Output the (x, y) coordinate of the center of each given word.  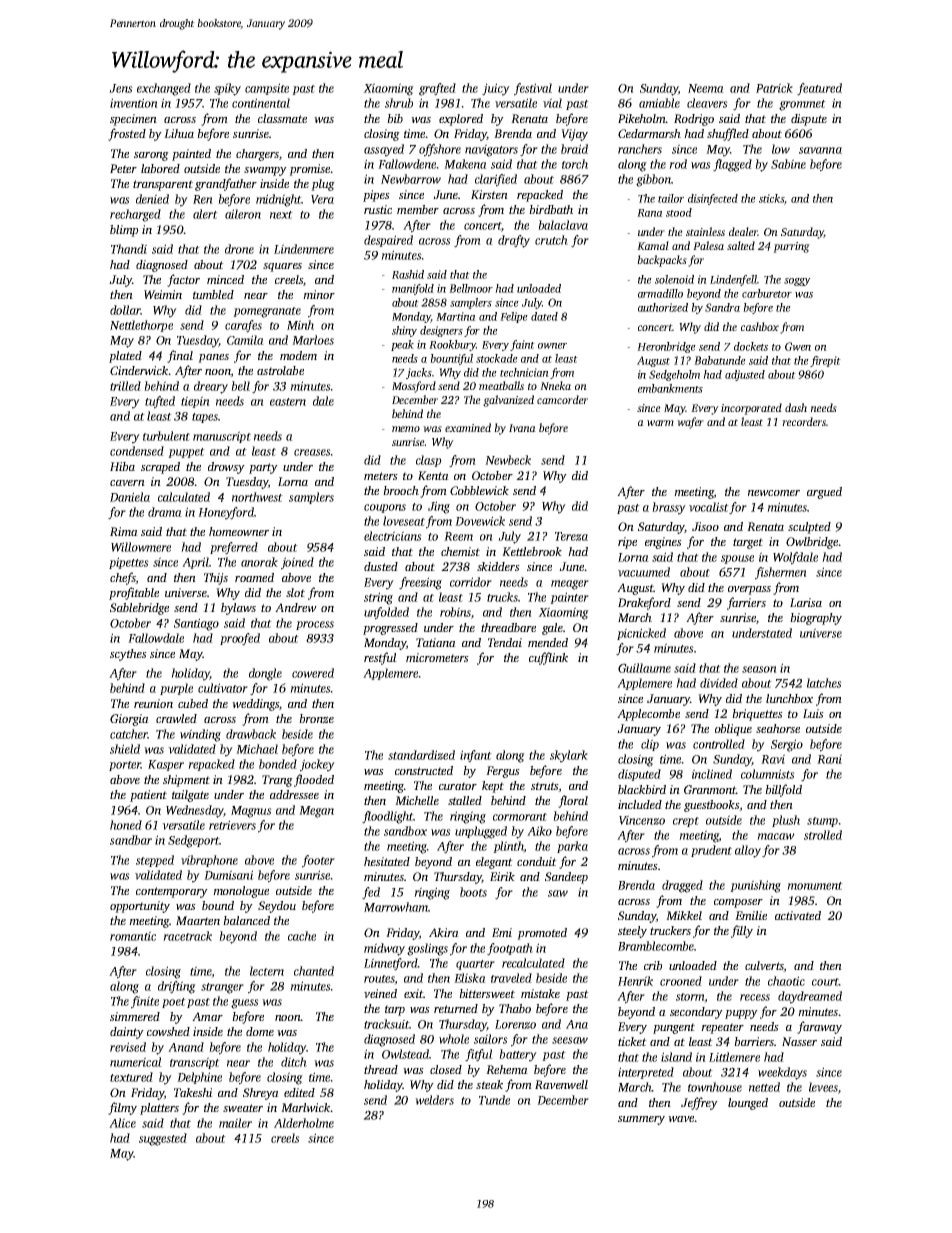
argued (824, 493)
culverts (764, 966)
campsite (267, 89)
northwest (257, 497)
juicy (496, 89)
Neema (706, 88)
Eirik (502, 876)
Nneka (555, 385)
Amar (207, 1016)
